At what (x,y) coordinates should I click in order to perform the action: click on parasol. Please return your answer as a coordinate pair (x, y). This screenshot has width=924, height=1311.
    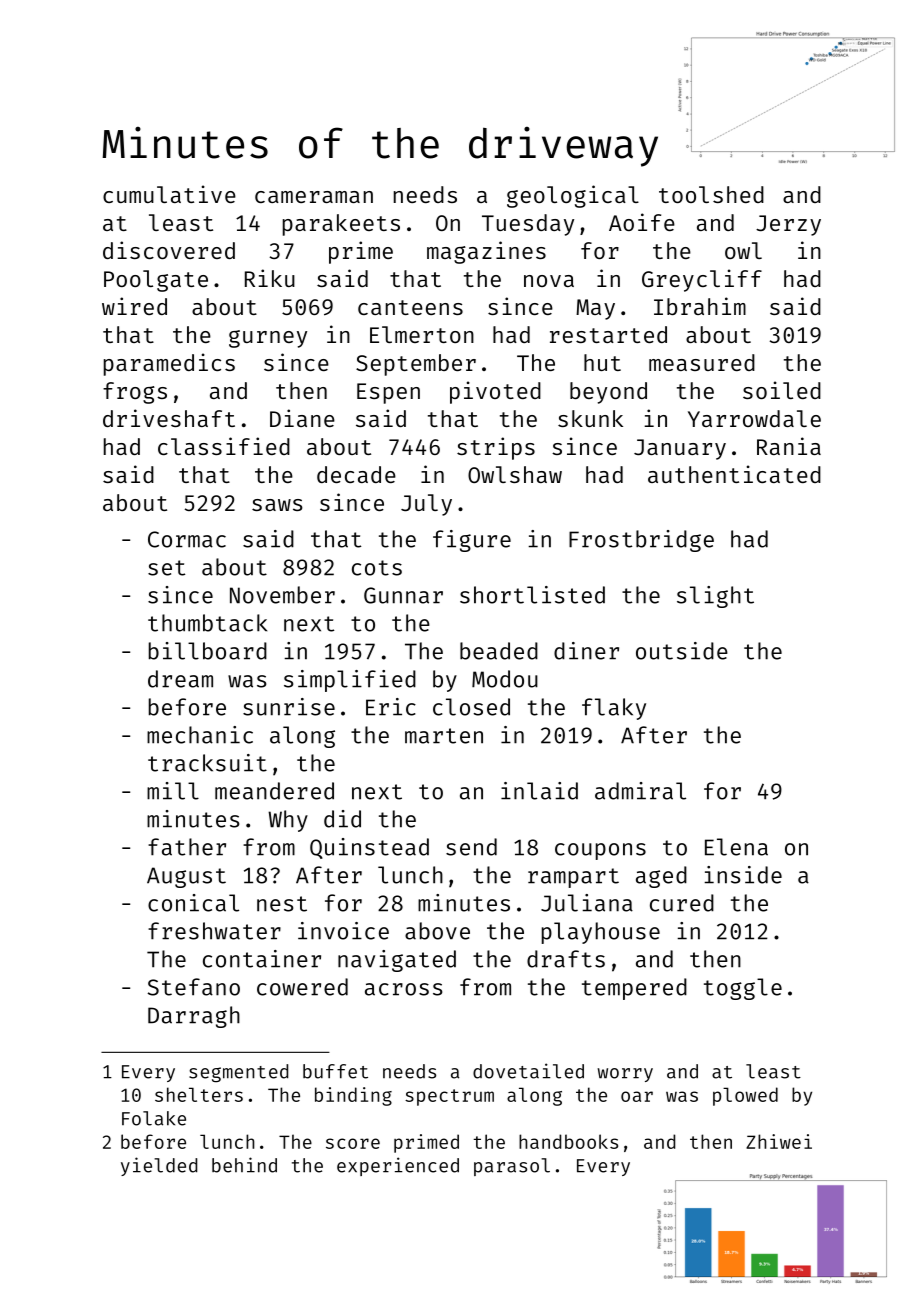
    Looking at the image, I should click on (512, 1167).
